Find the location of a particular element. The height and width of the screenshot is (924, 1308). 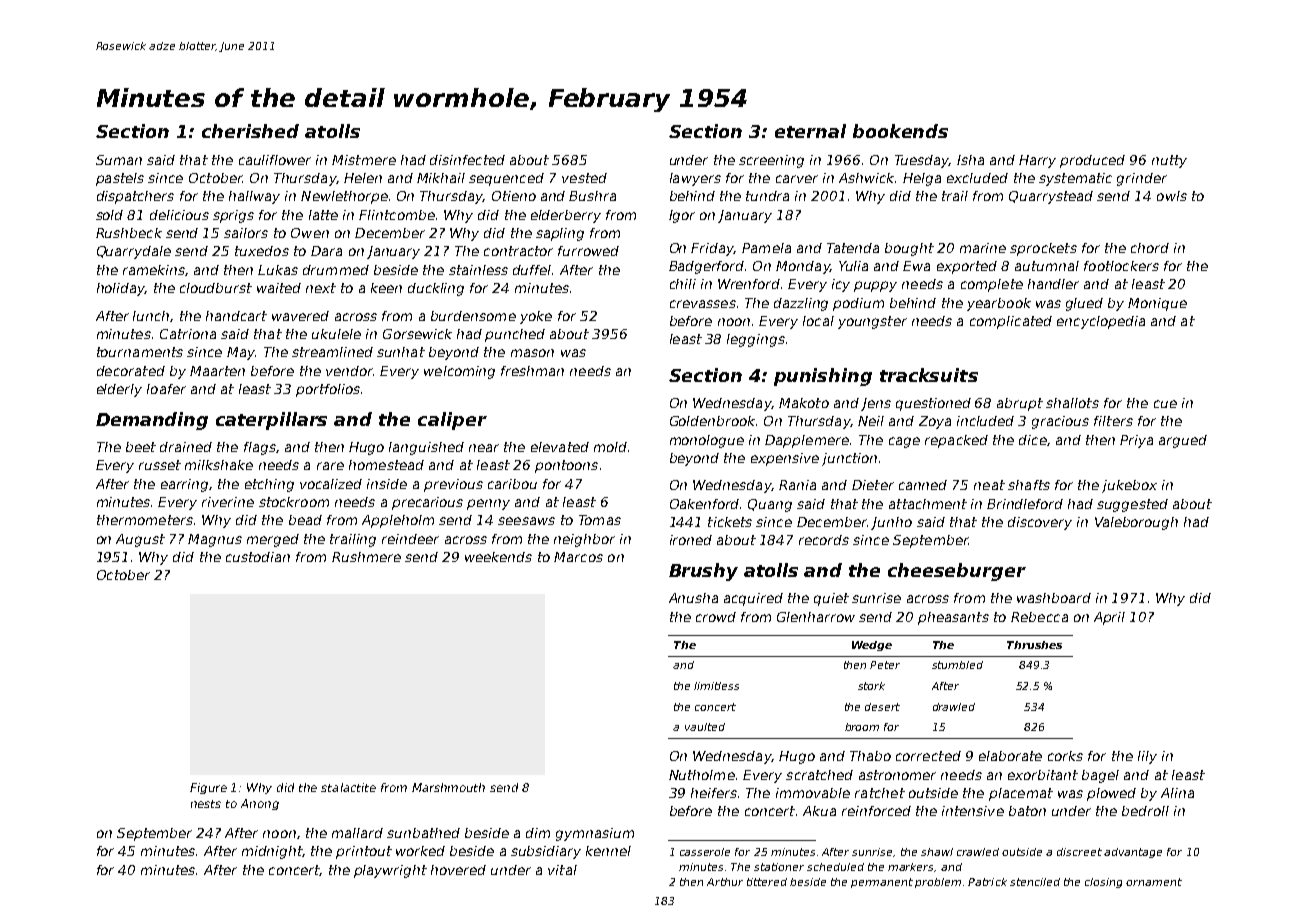

leggings is located at coordinates (756, 340).
